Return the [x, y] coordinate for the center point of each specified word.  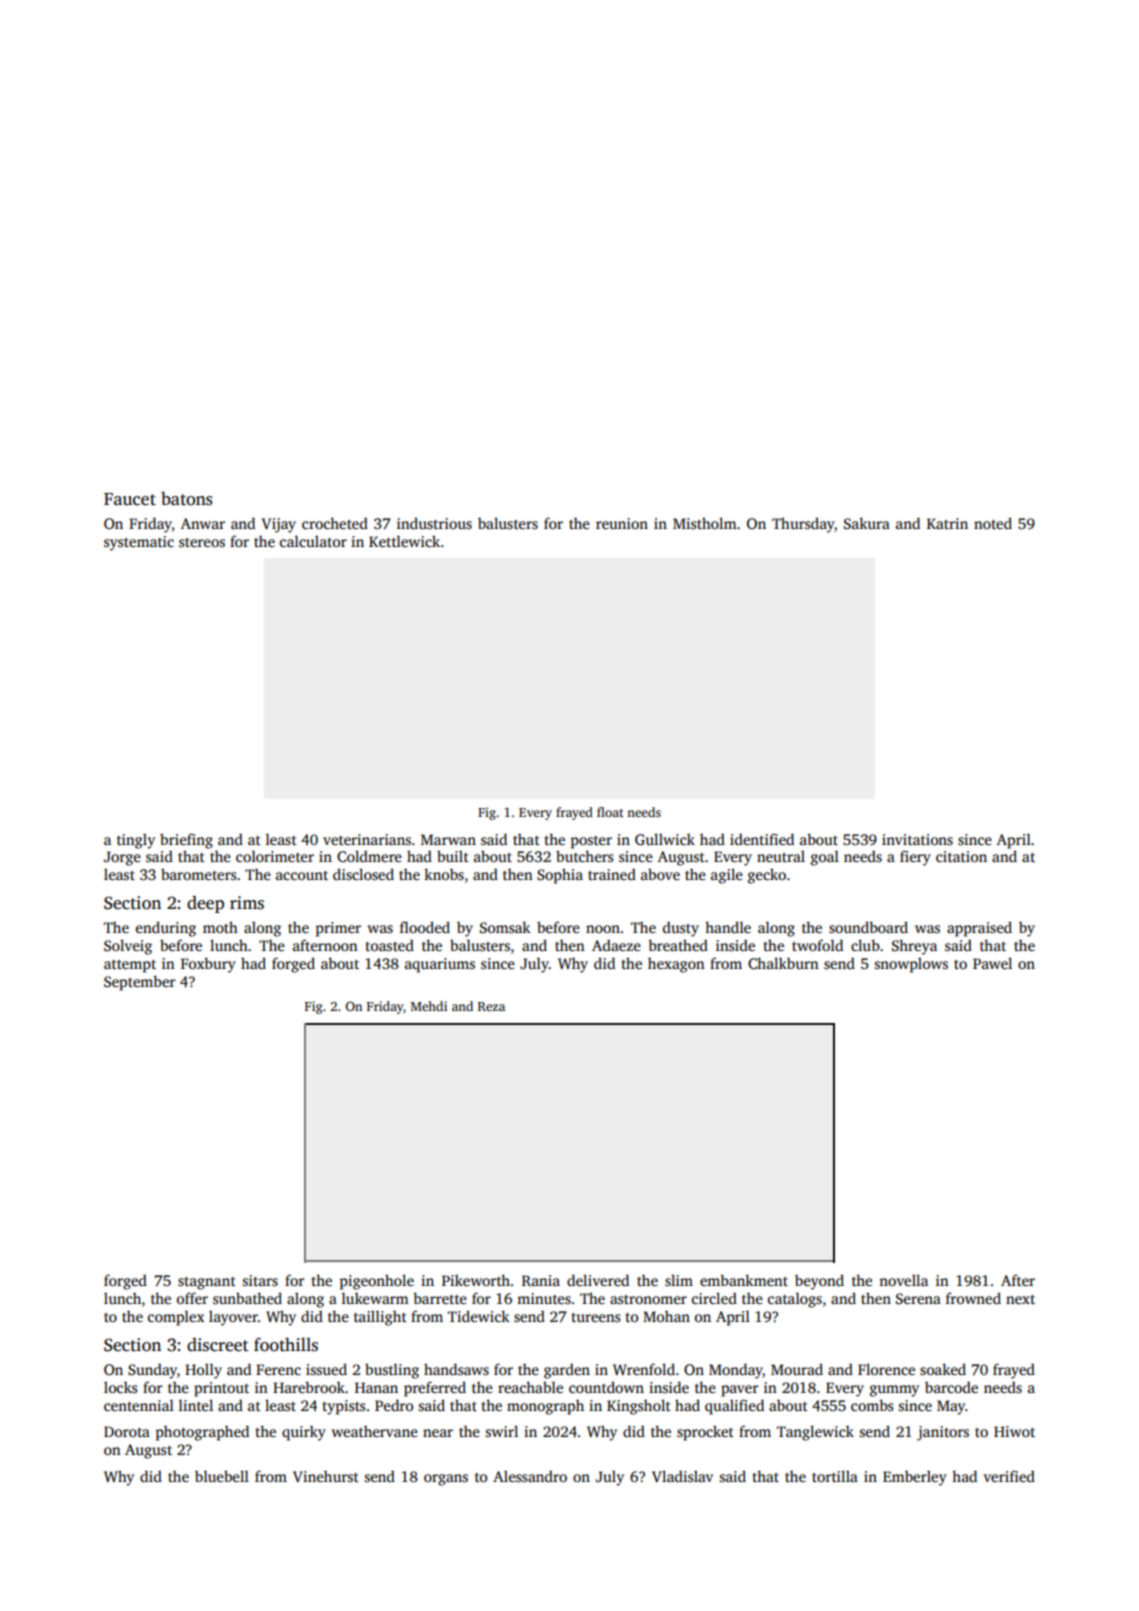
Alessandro [530, 1476]
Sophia [560, 876]
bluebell [222, 1476]
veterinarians [367, 839]
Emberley [915, 1478]
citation [961, 856]
